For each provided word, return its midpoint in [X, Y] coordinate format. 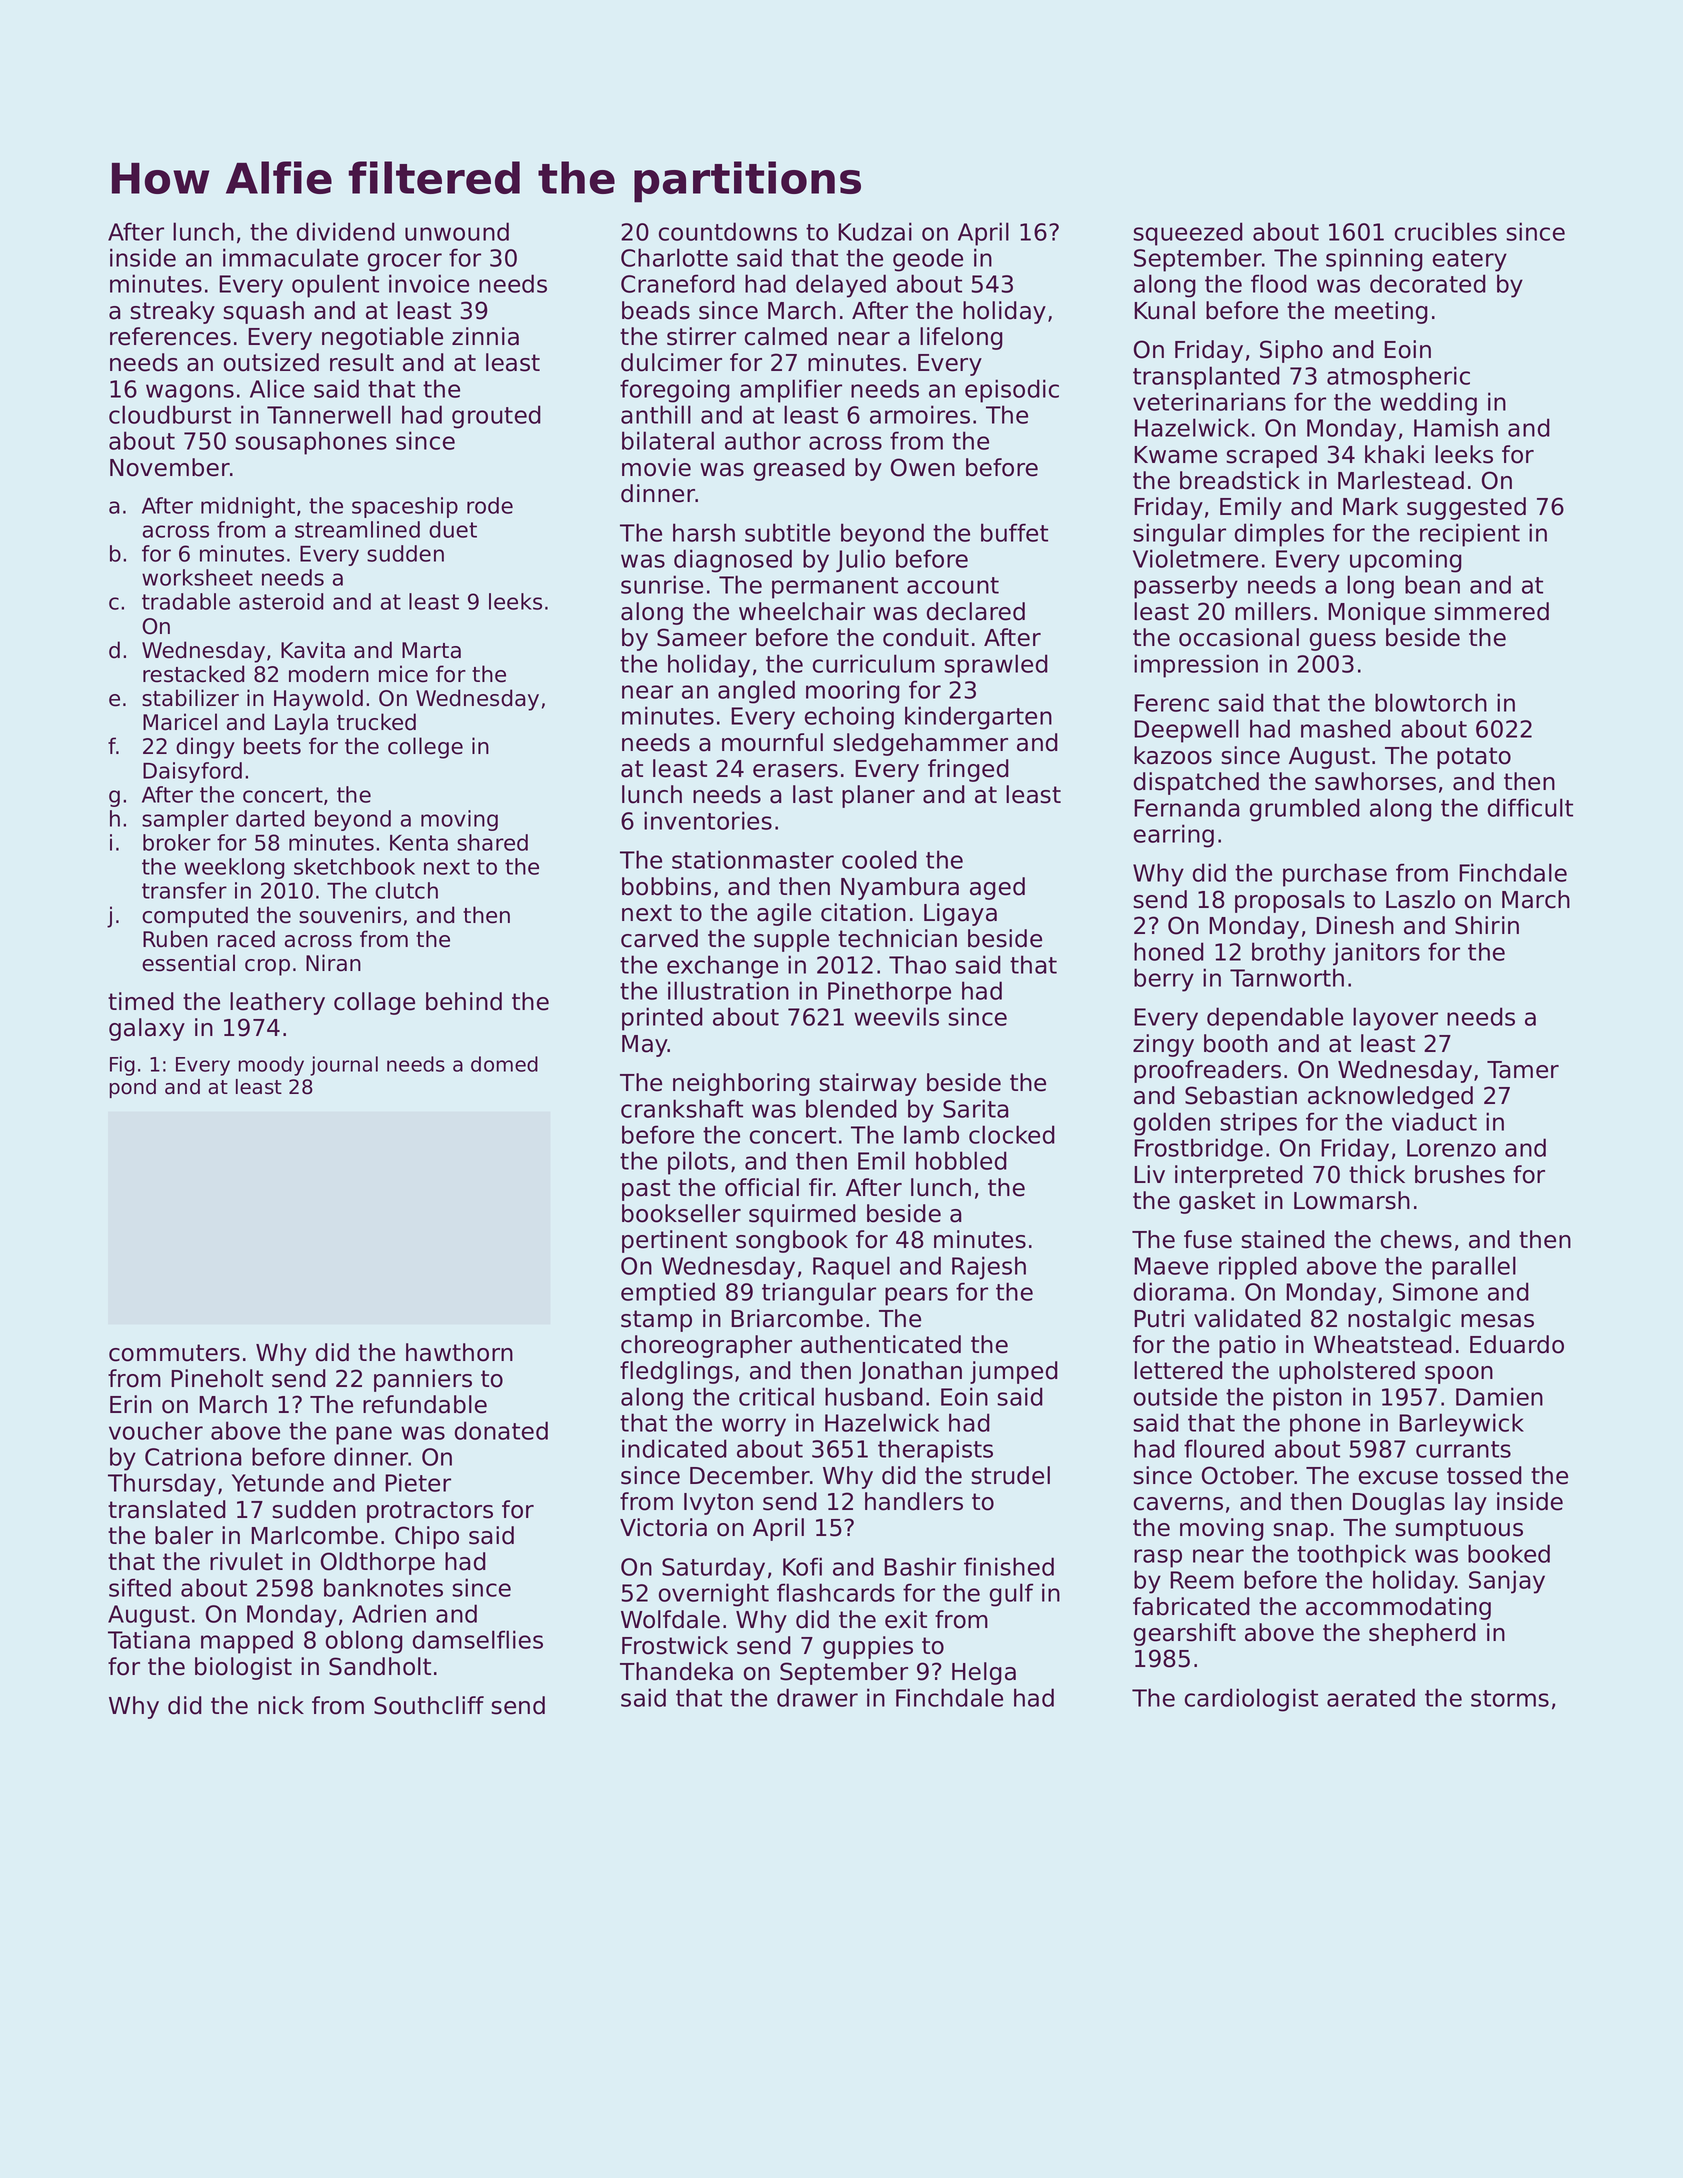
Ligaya [960, 914]
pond [133, 1088]
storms [1510, 1698]
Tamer [1523, 1070]
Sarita [976, 1108]
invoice [429, 283]
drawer [817, 1697]
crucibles [1446, 231]
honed [1169, 951]
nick [281, 1705]
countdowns [728, 231]
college [425, 748]
